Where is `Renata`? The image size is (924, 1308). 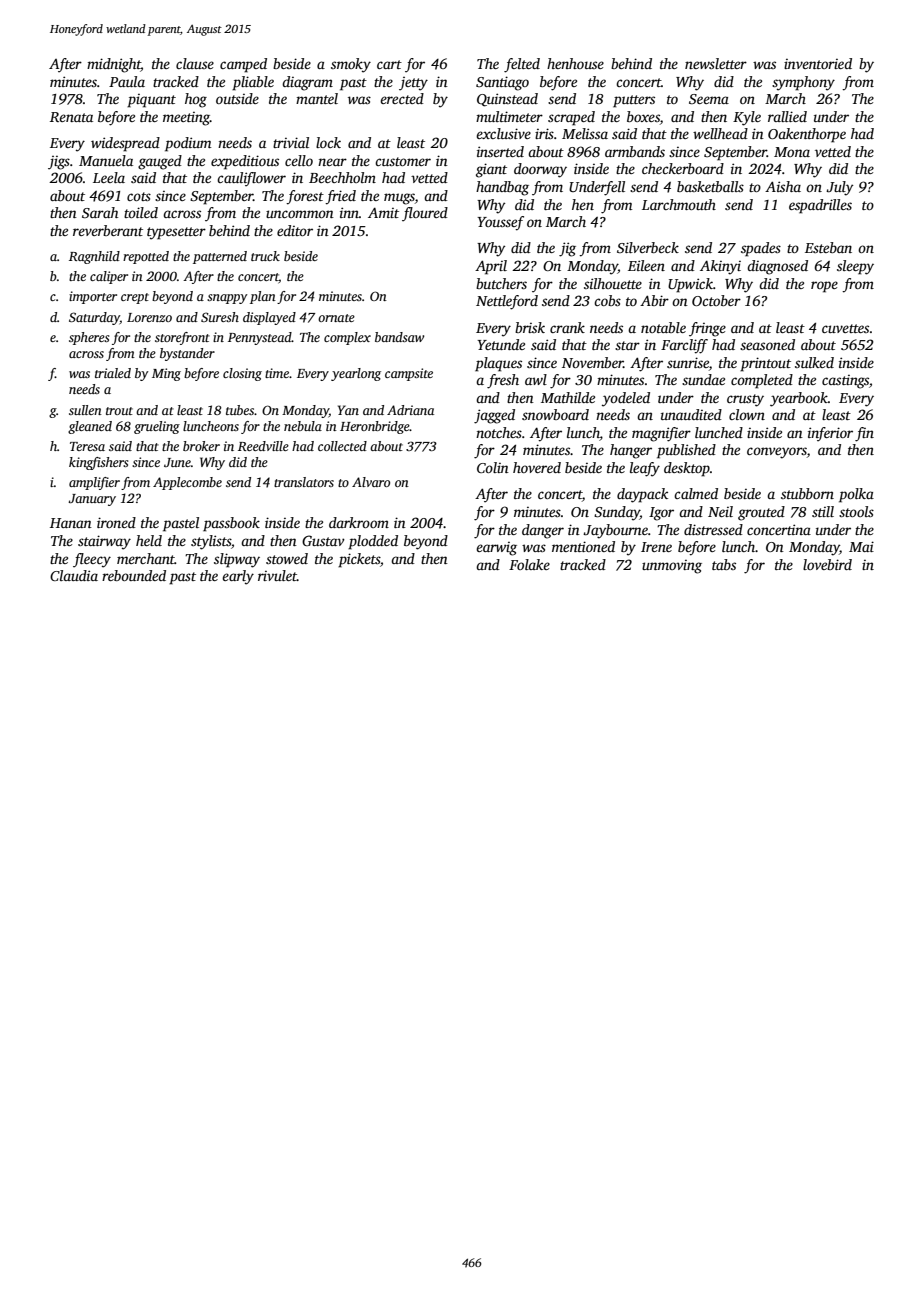 Renata is located at coordinates (71, 117).
